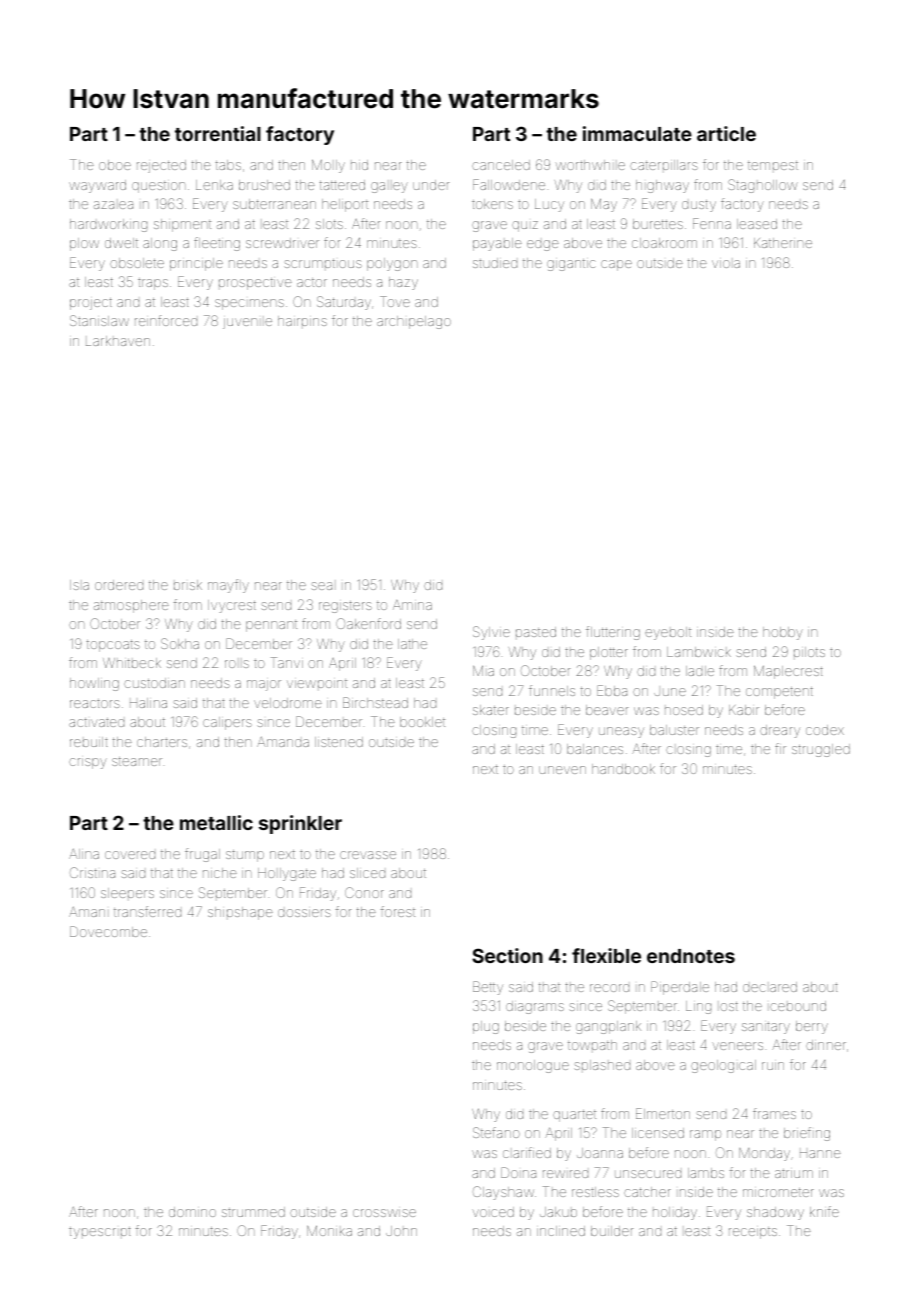  What do you see at coordinates (496, 1132) in the page?
I see `Stefano` at bounding box center [496, 1132].
